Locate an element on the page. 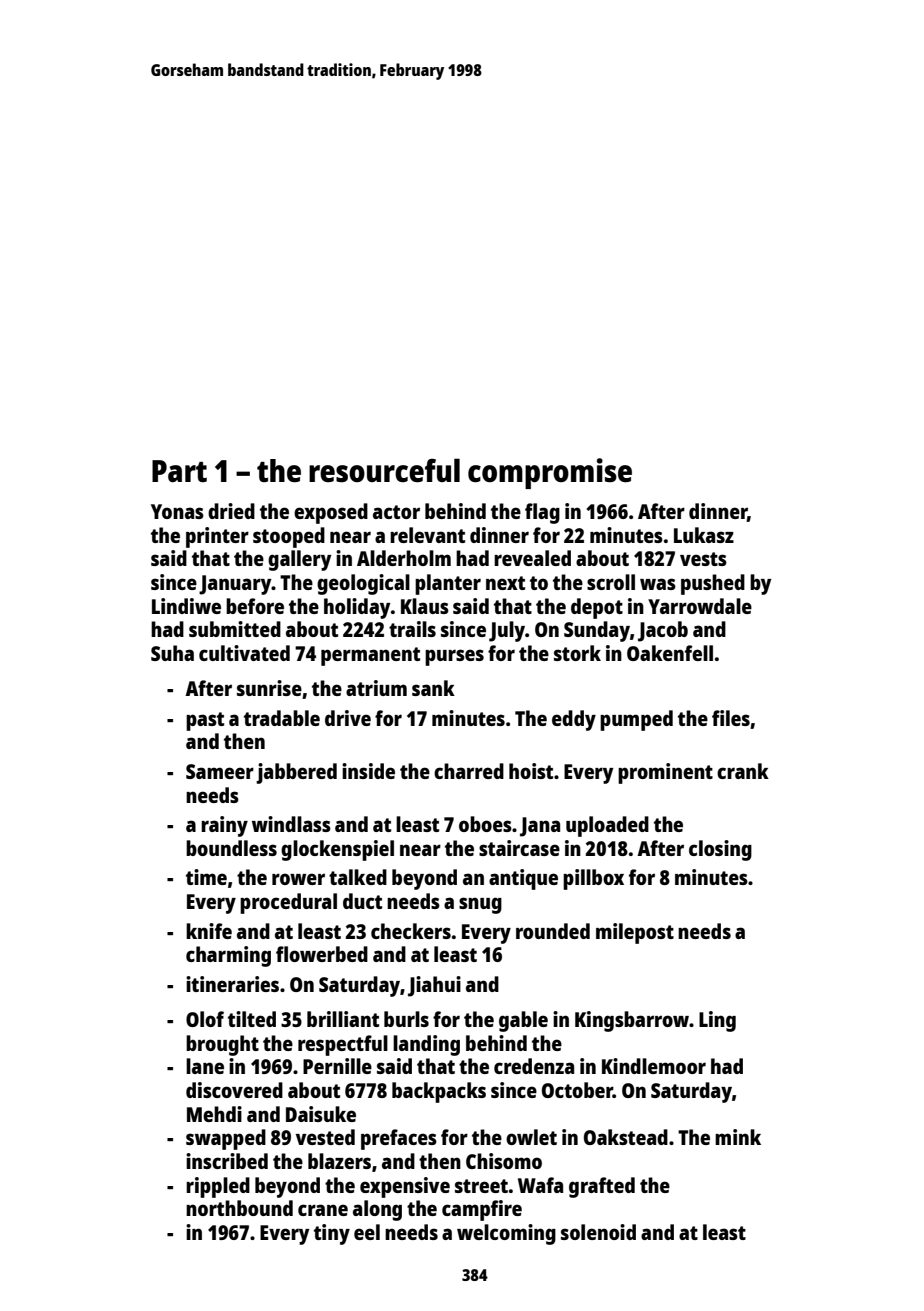 This page has height=1311, width=924. rippled is located at coordinates (218, 1187).
